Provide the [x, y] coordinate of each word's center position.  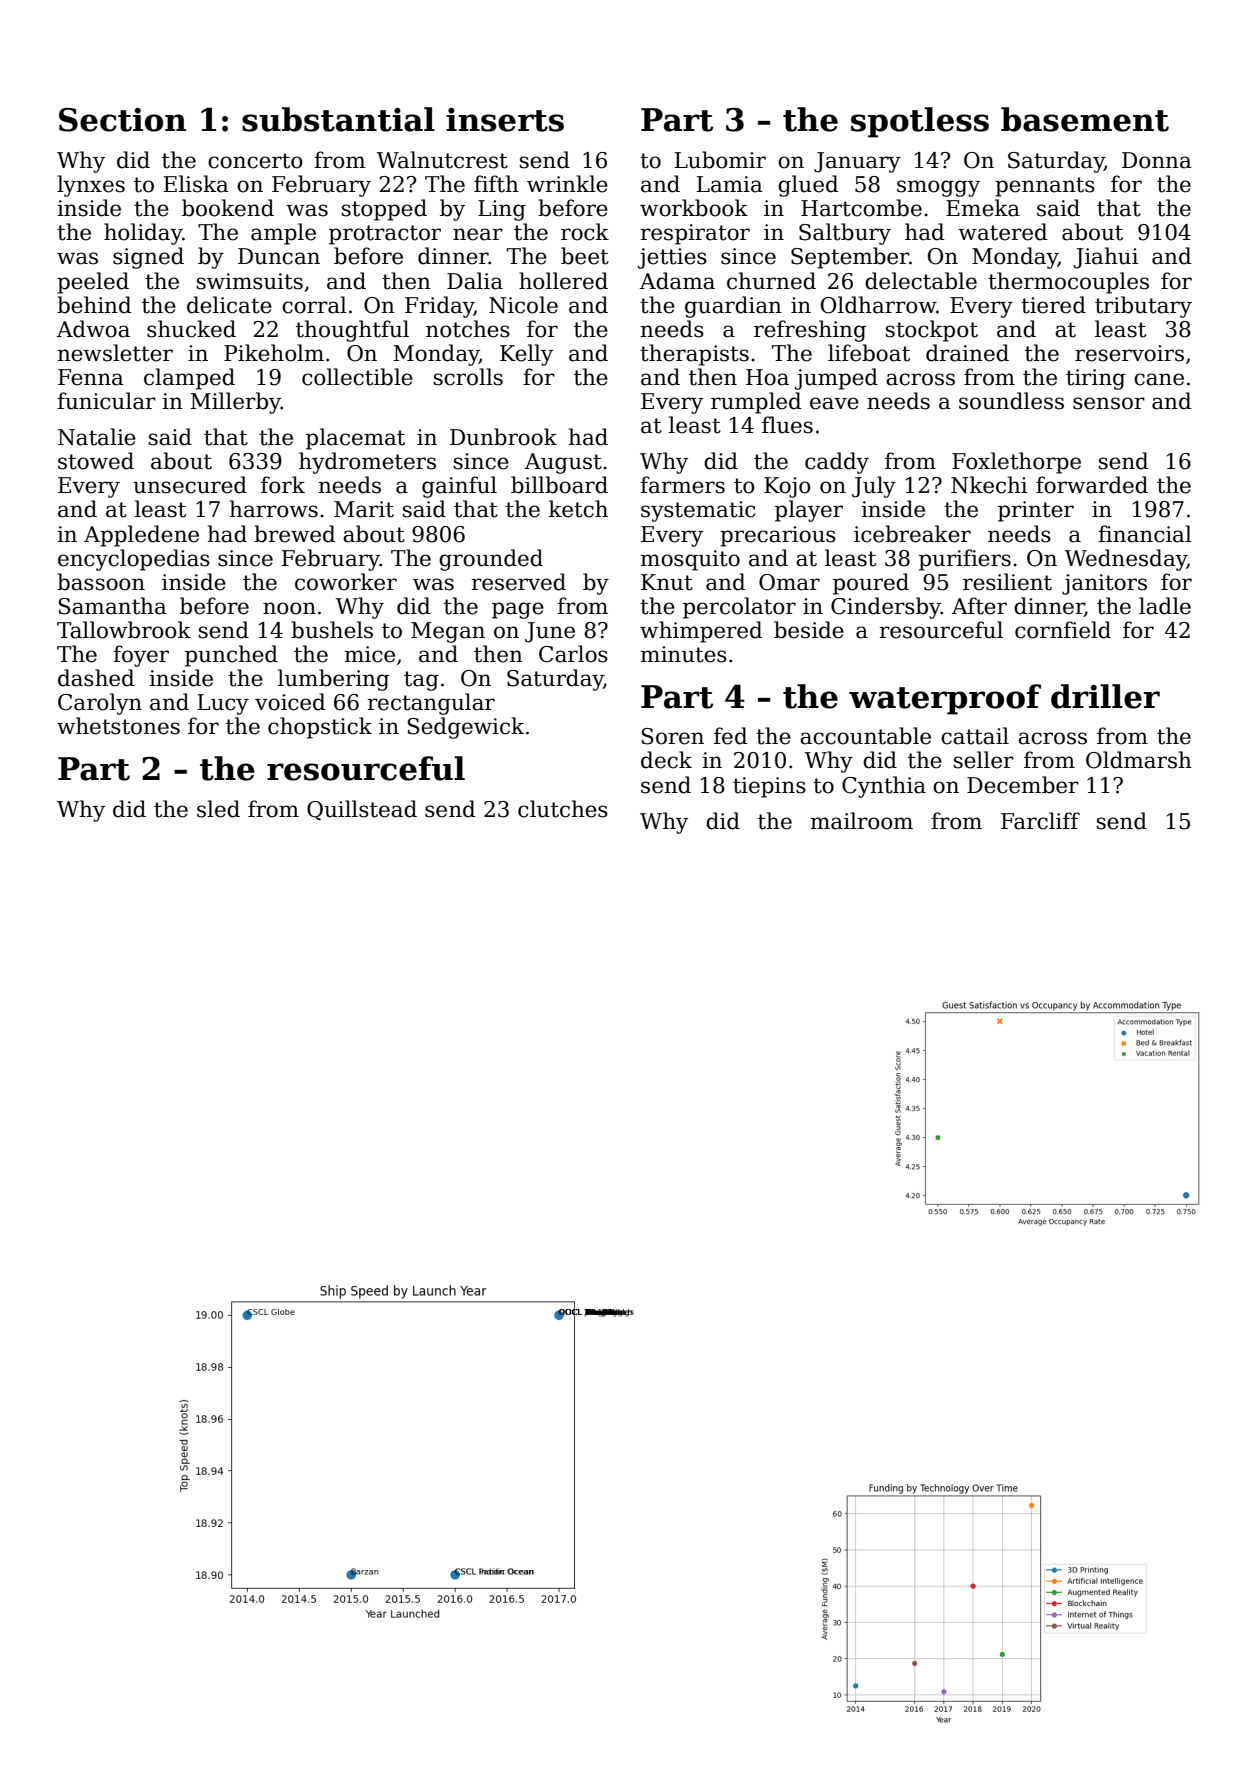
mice [369, 654]
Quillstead [362, 810]
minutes [683, 654]
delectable [921, 281]
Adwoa [93, 329]
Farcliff [1040, 821]
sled [218, 809]
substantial [338, 119]
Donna [1157, 160]
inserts [505, 120]
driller [1105, 696]
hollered [563, 281]
